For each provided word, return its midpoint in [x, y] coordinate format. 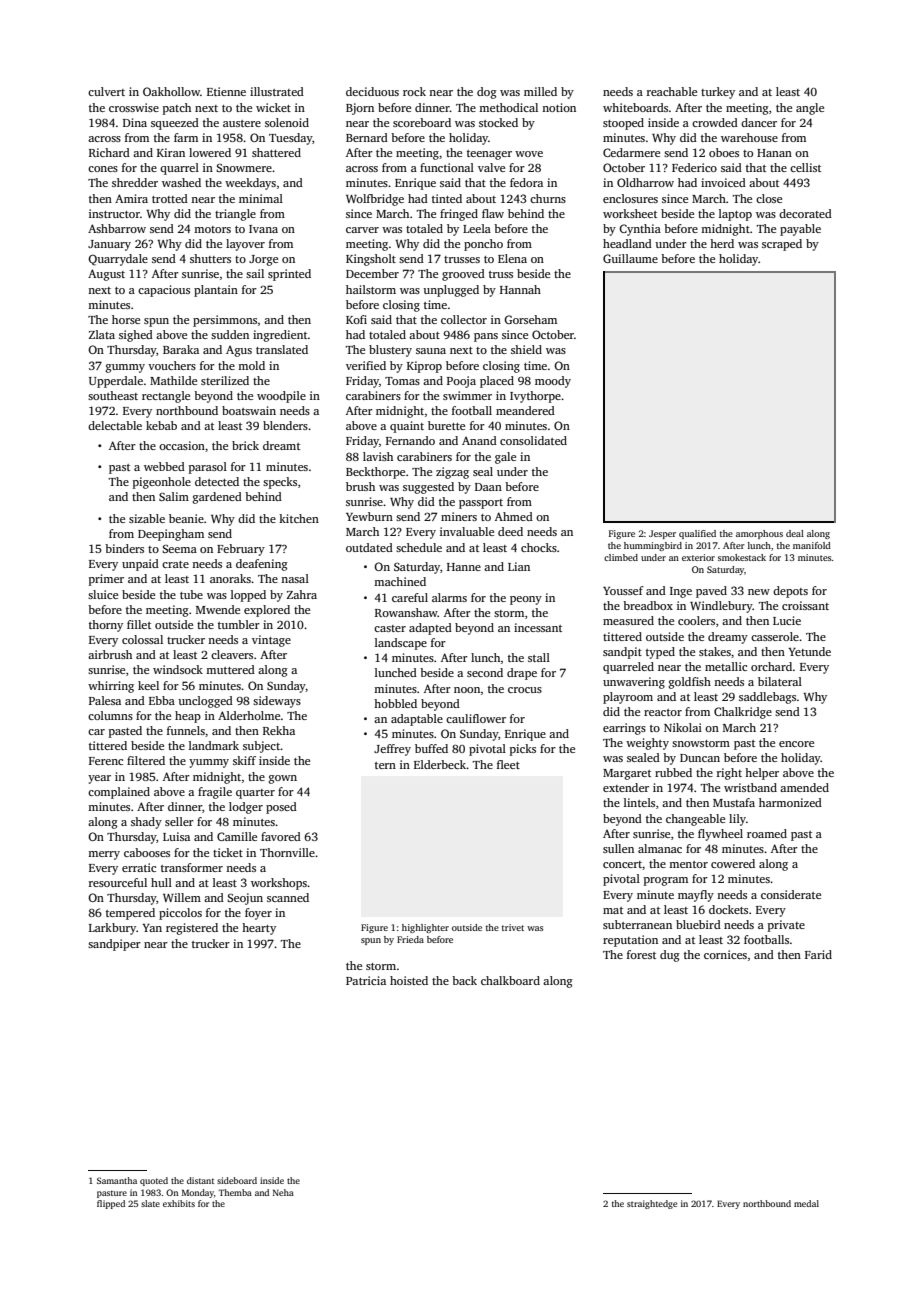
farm [186, 137]
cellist [805, 167]
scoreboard [422, 122]
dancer [759, 122]
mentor [688, 864]
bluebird [698, 924]
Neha [283, 1192]
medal [806, 1203]
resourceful [118, 882]
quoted [154, 1181]
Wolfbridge [375, 200]
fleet [508, 764]
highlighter [425, 928]
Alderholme [249, 715]
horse [126, 319]
